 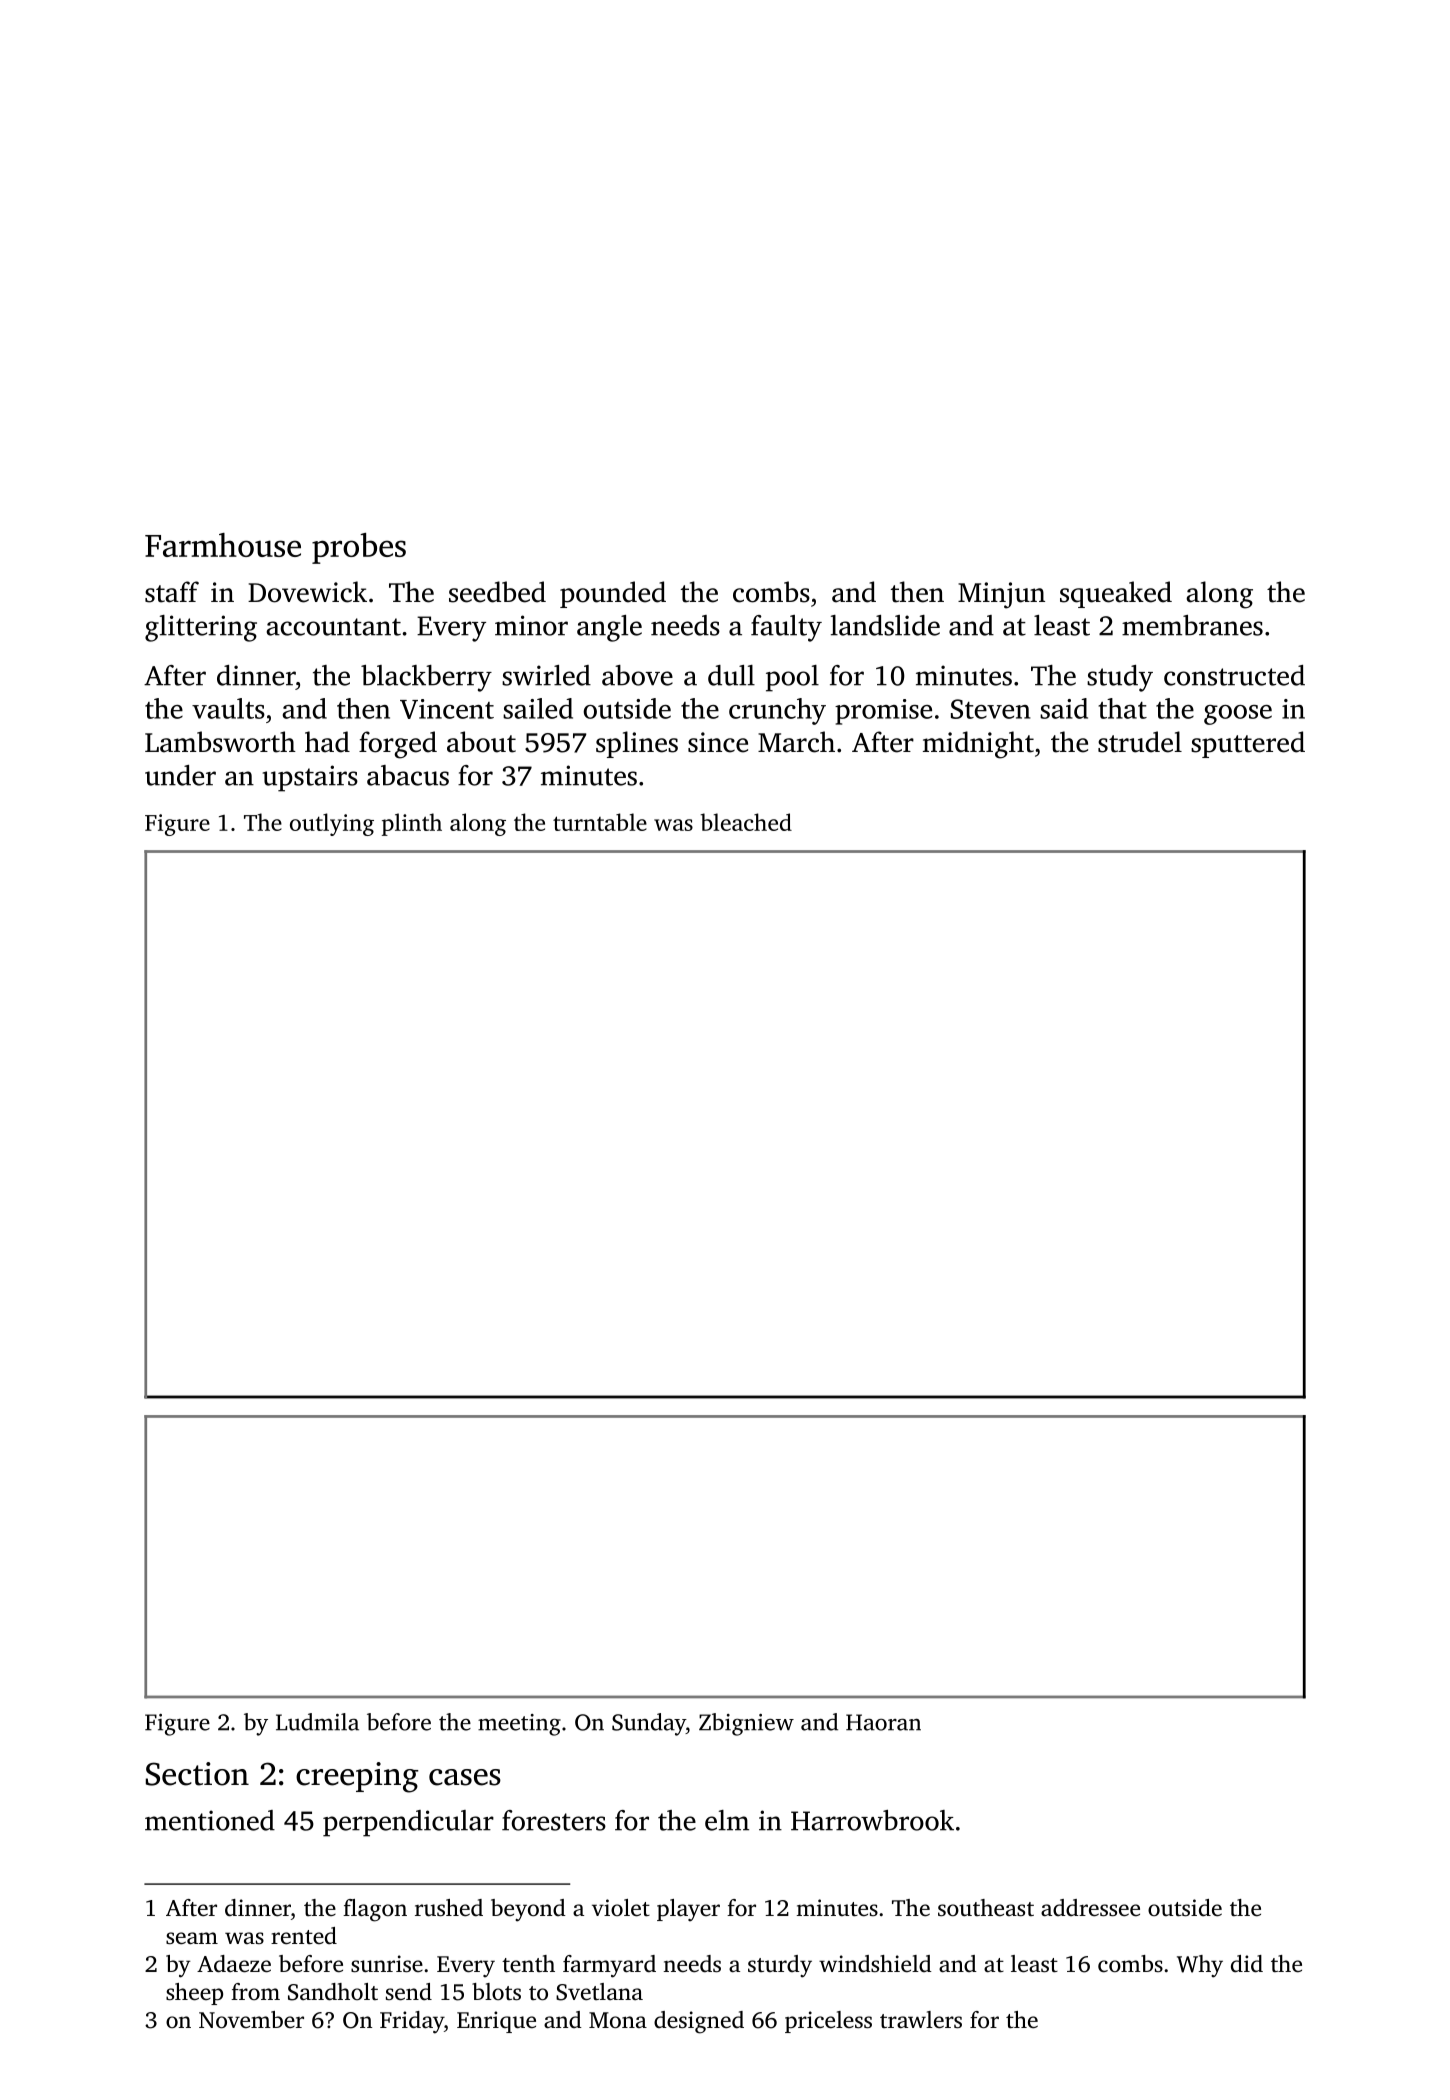 I want to click on March, so click(x=796, y=742).
